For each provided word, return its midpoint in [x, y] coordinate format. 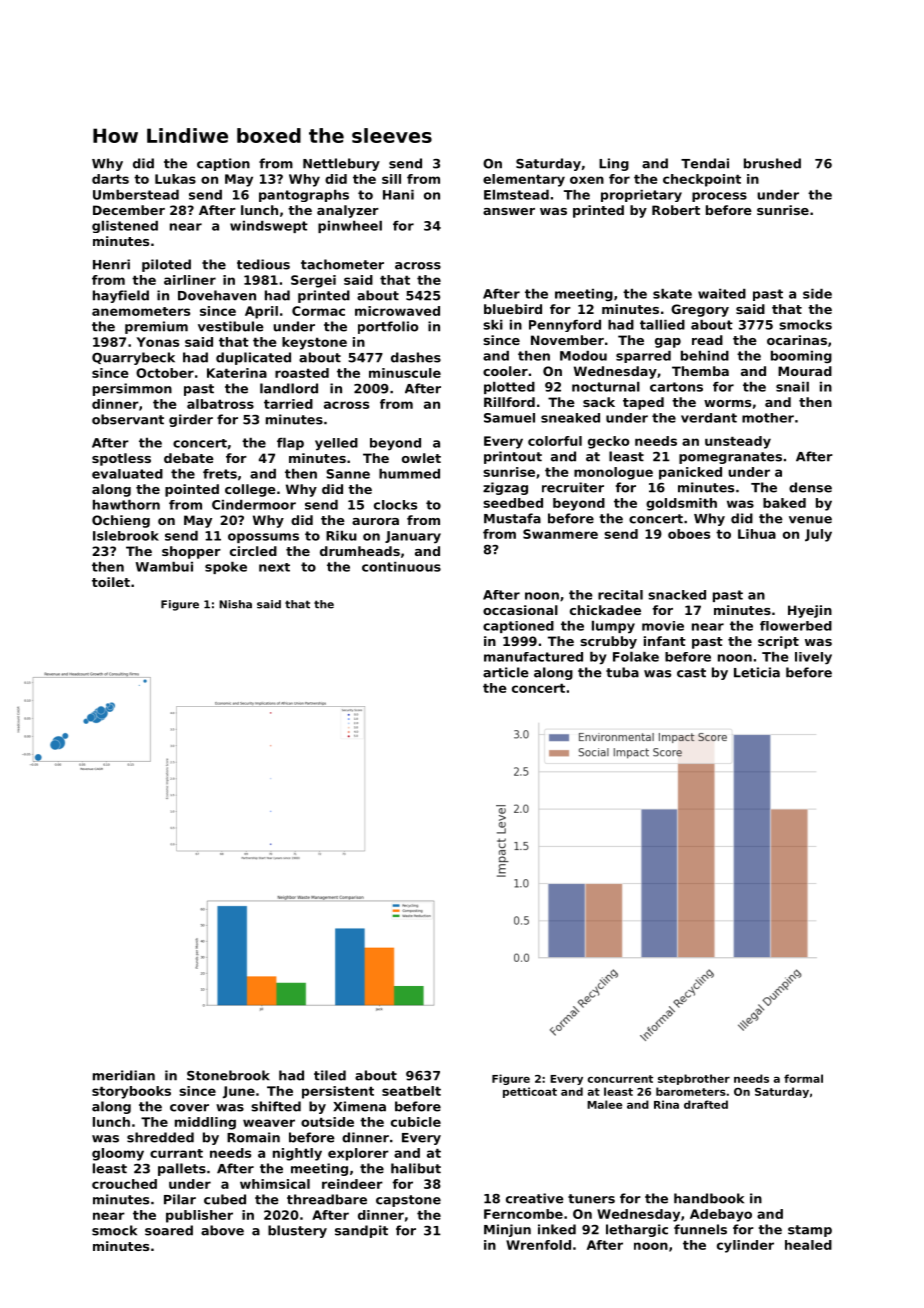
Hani [398, 195]
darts [110, 179]
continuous [401, 567]
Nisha [235, 604]
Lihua [757, 534]
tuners [591, 1199]
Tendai [705, 163]
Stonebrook [228, 1075]
